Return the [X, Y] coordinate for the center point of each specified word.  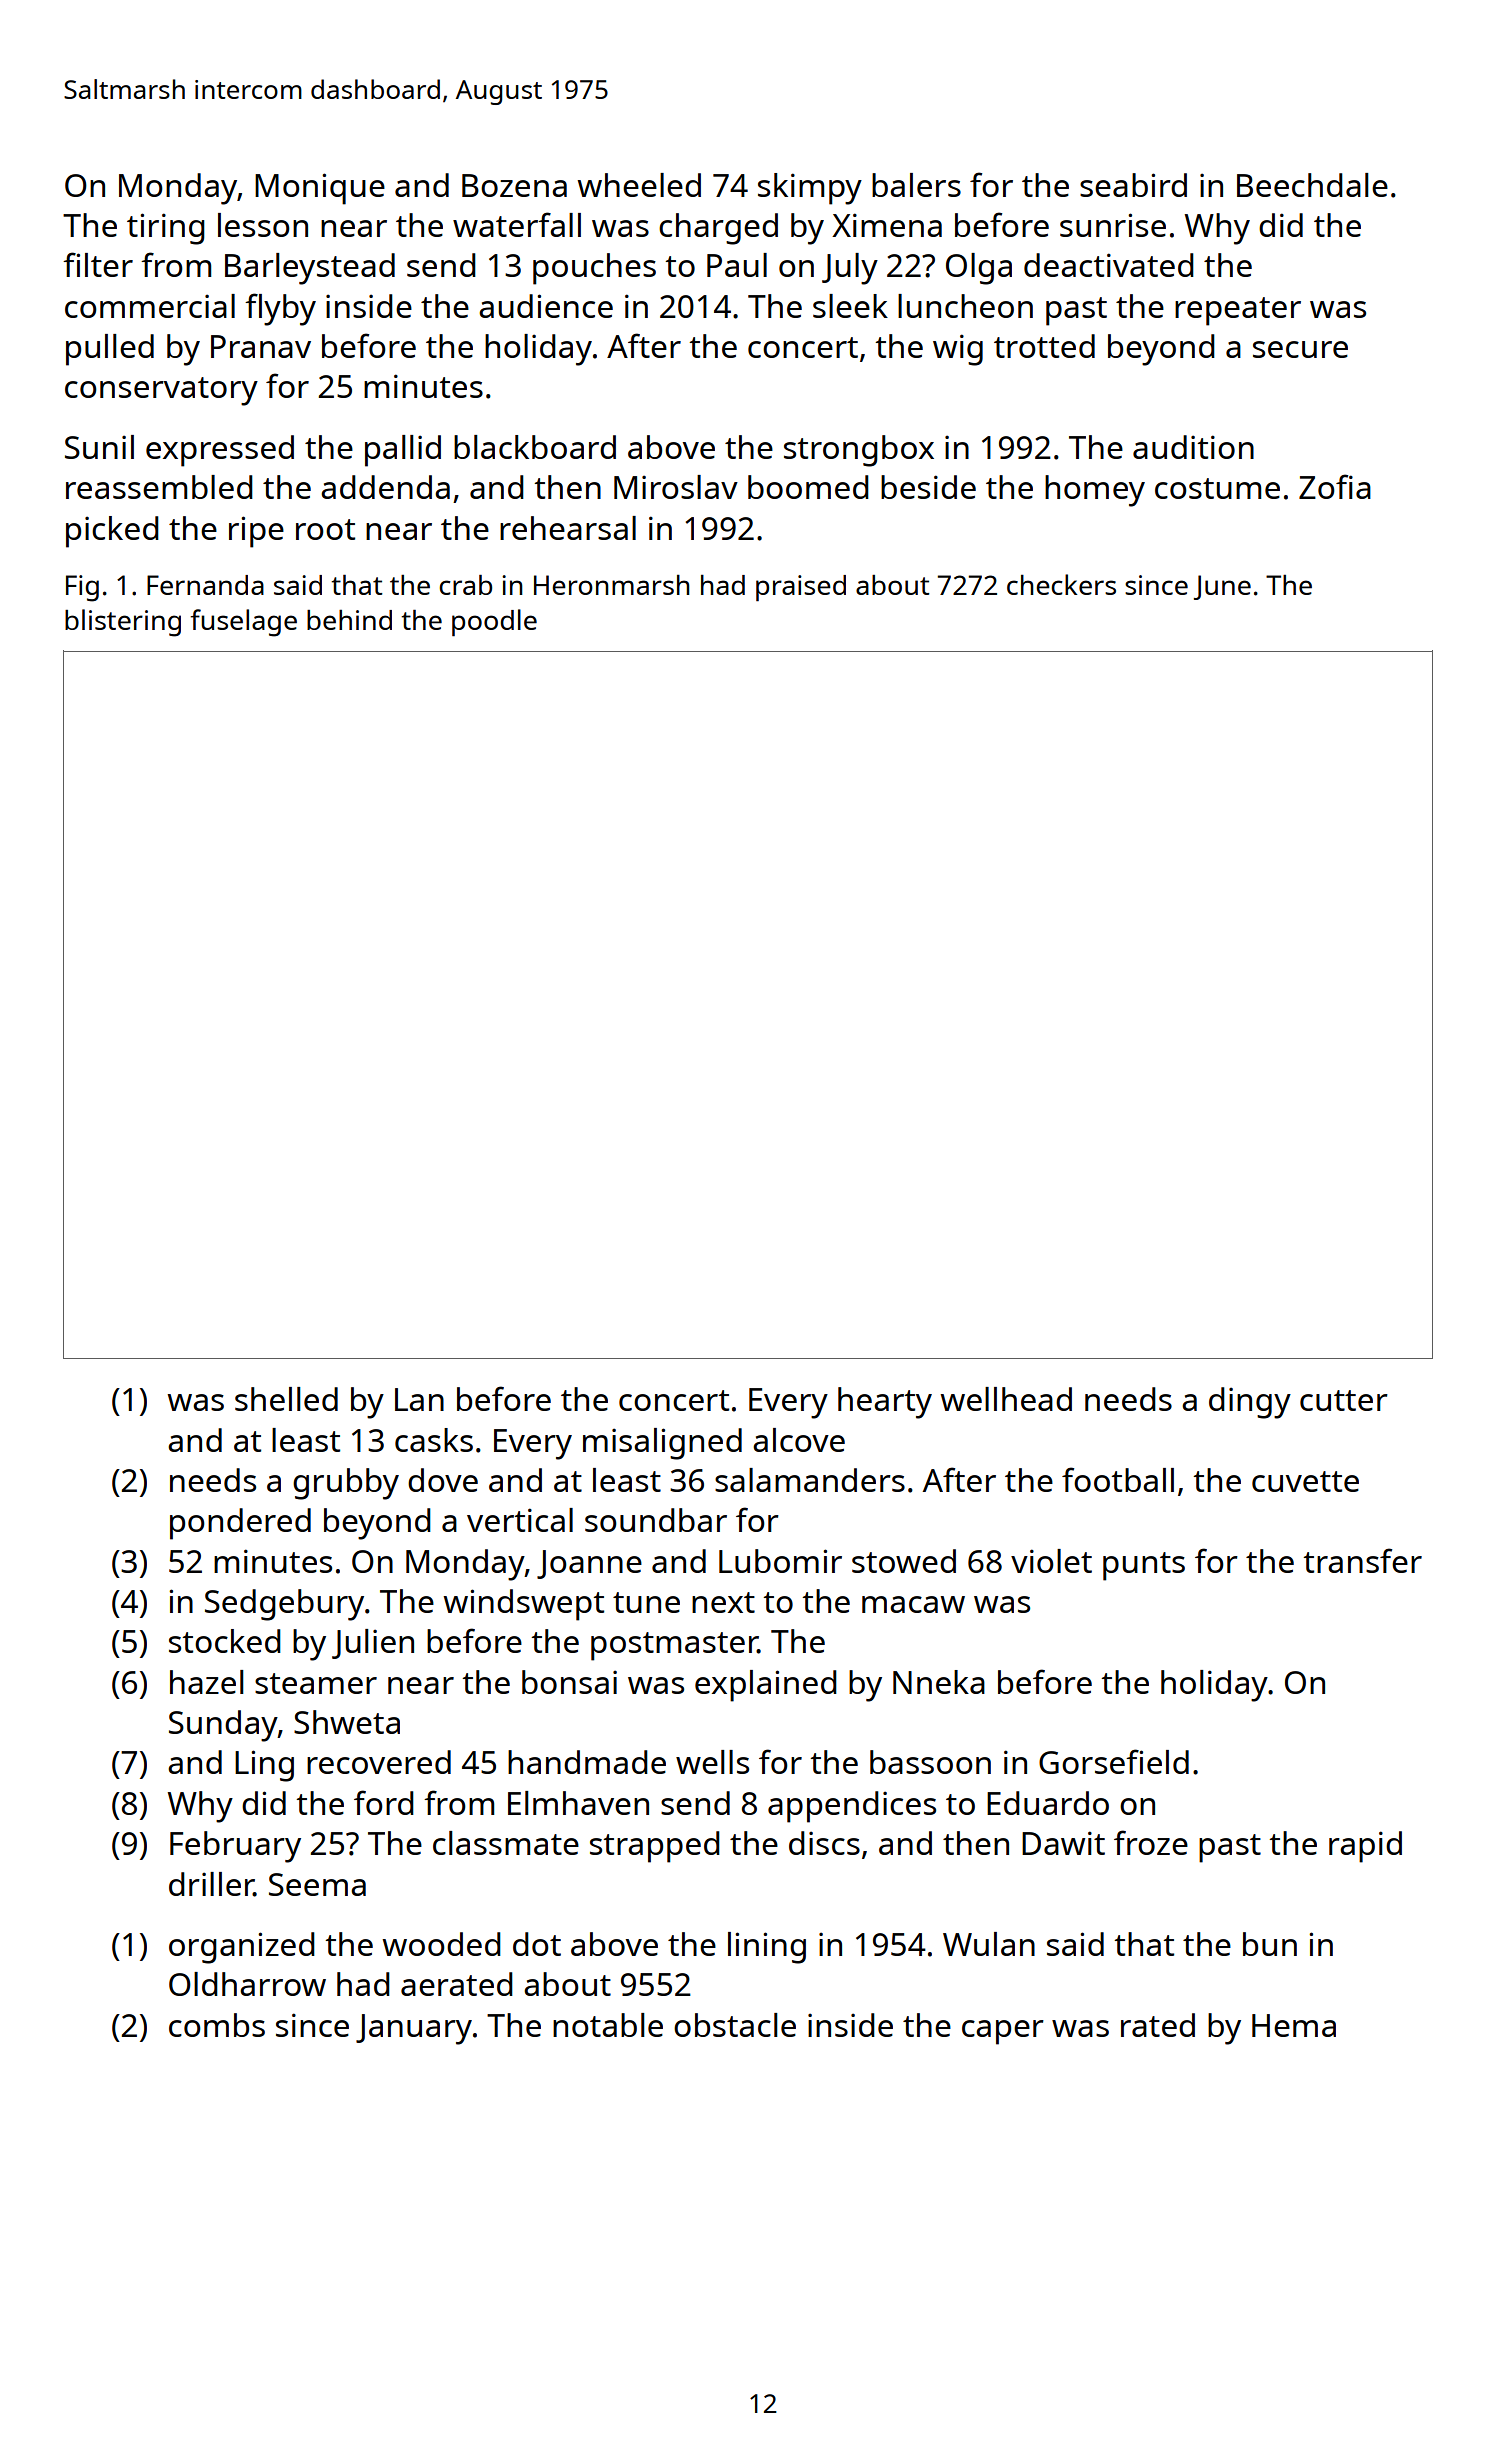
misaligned [662, 1444]
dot [537, 1944]
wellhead [1006, 1399]
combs [217, 2025]
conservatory [161, 391]
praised [801, 588]
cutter [1344, 1400]
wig [958, 350]
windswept [524, 1605]
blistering [123, 623]
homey [1095, 491]
